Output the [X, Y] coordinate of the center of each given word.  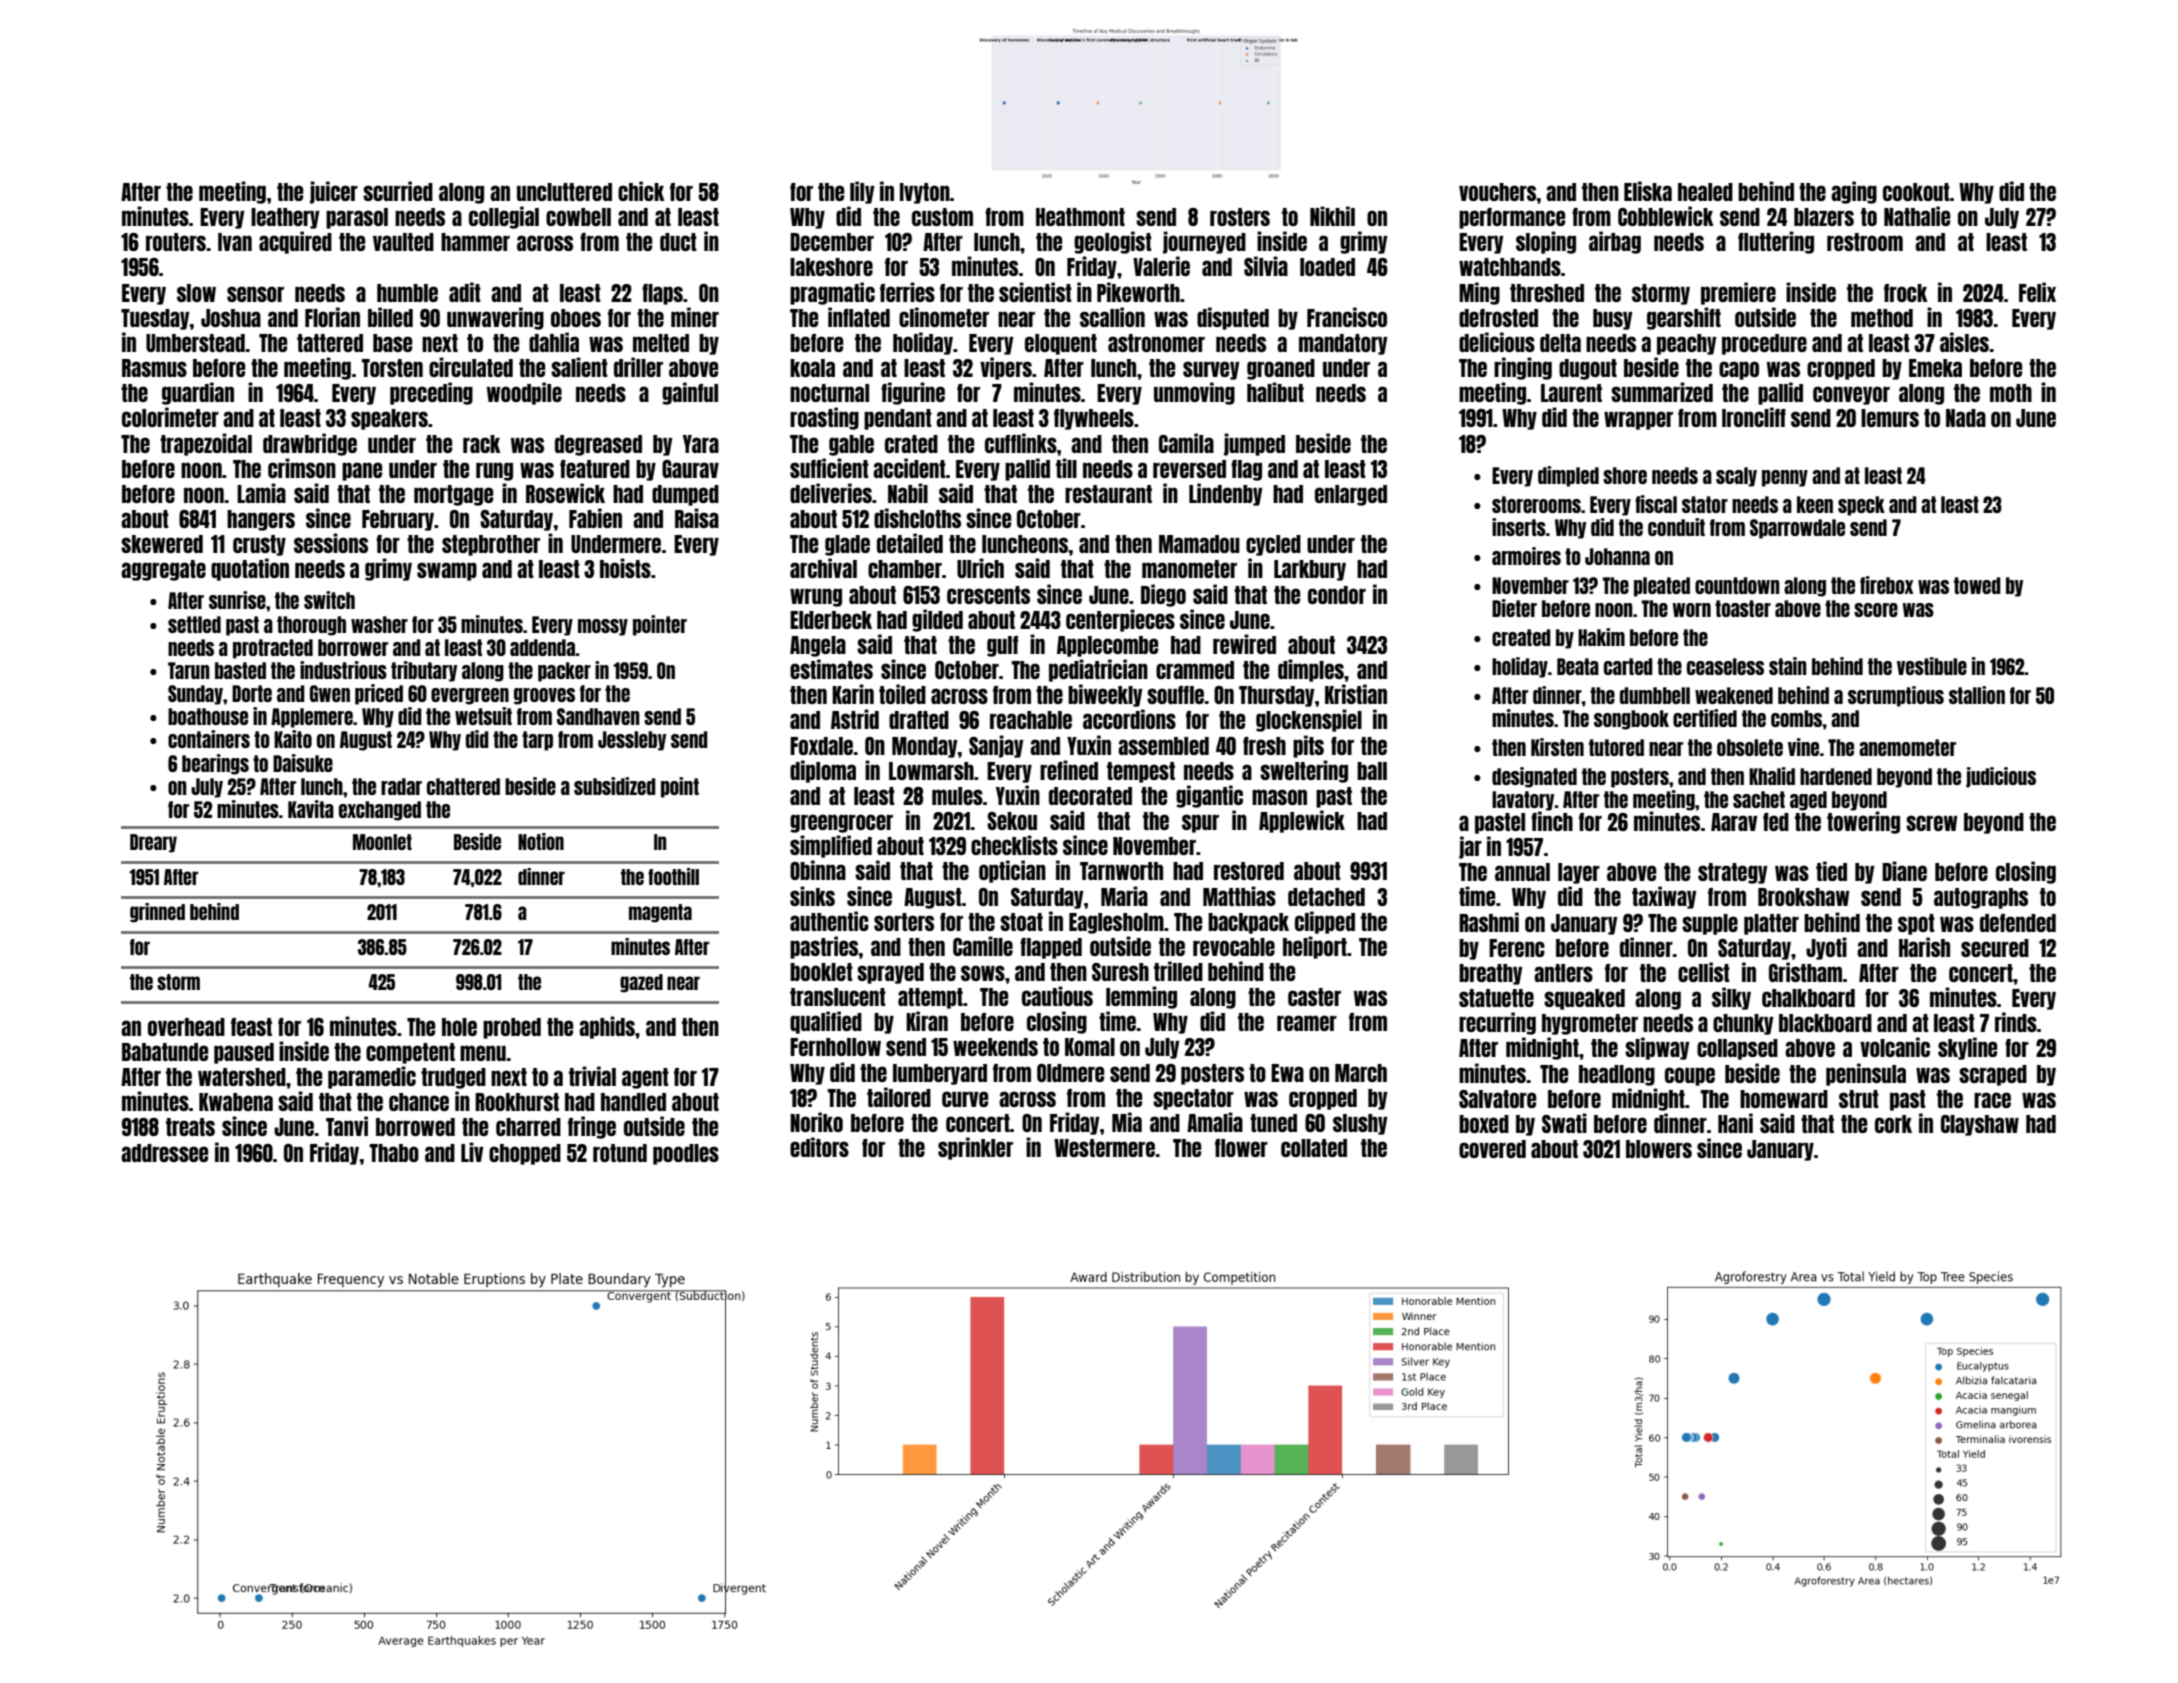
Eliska [1648, 191]
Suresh [1120, 972]
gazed [641, 983]
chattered [463, 786]
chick [641, 191]
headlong [1617, 1075]
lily [862, 192]
